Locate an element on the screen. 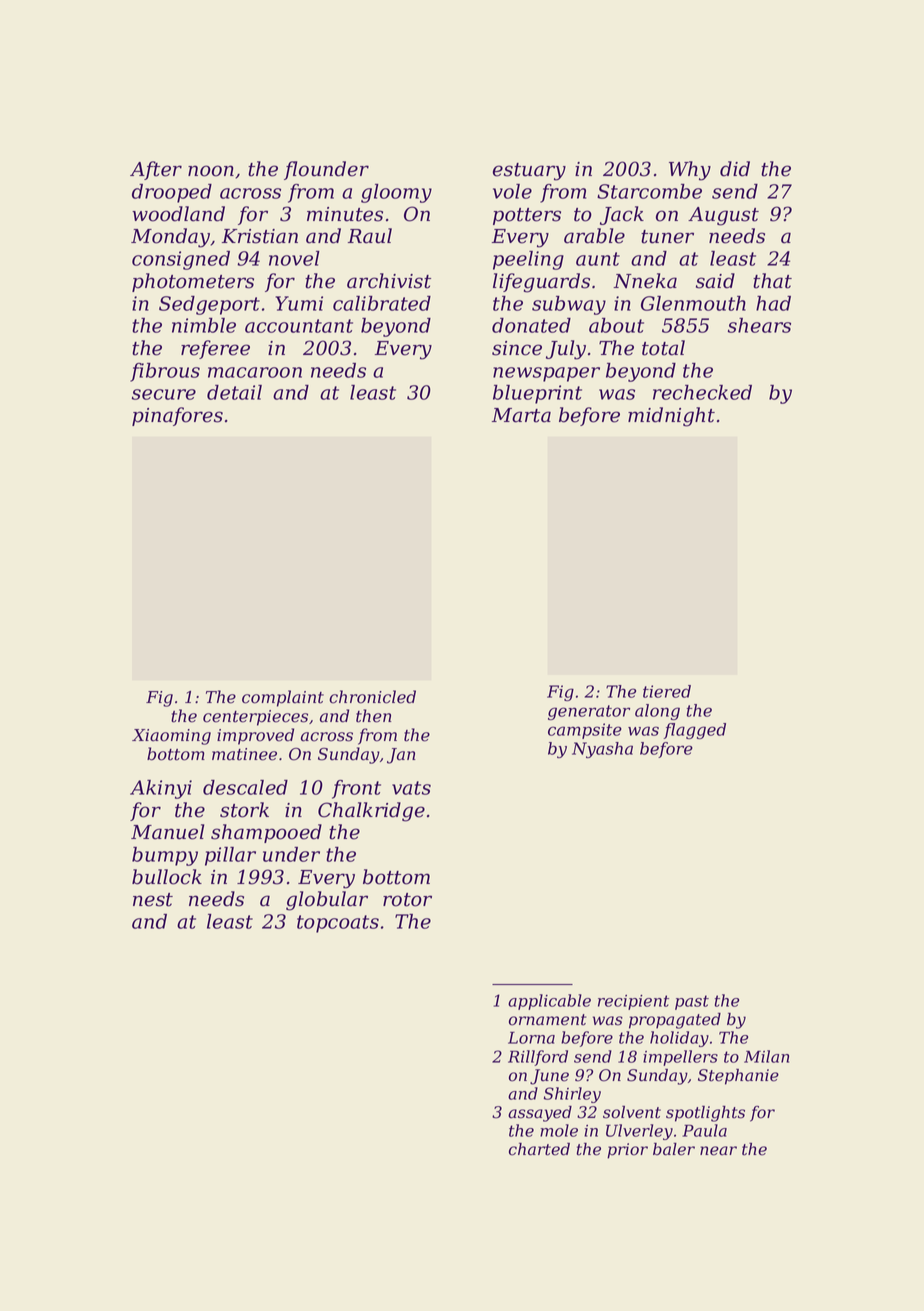 This screenshot has height=1311, width=924. bullock is located at coordinates (167, 877).
